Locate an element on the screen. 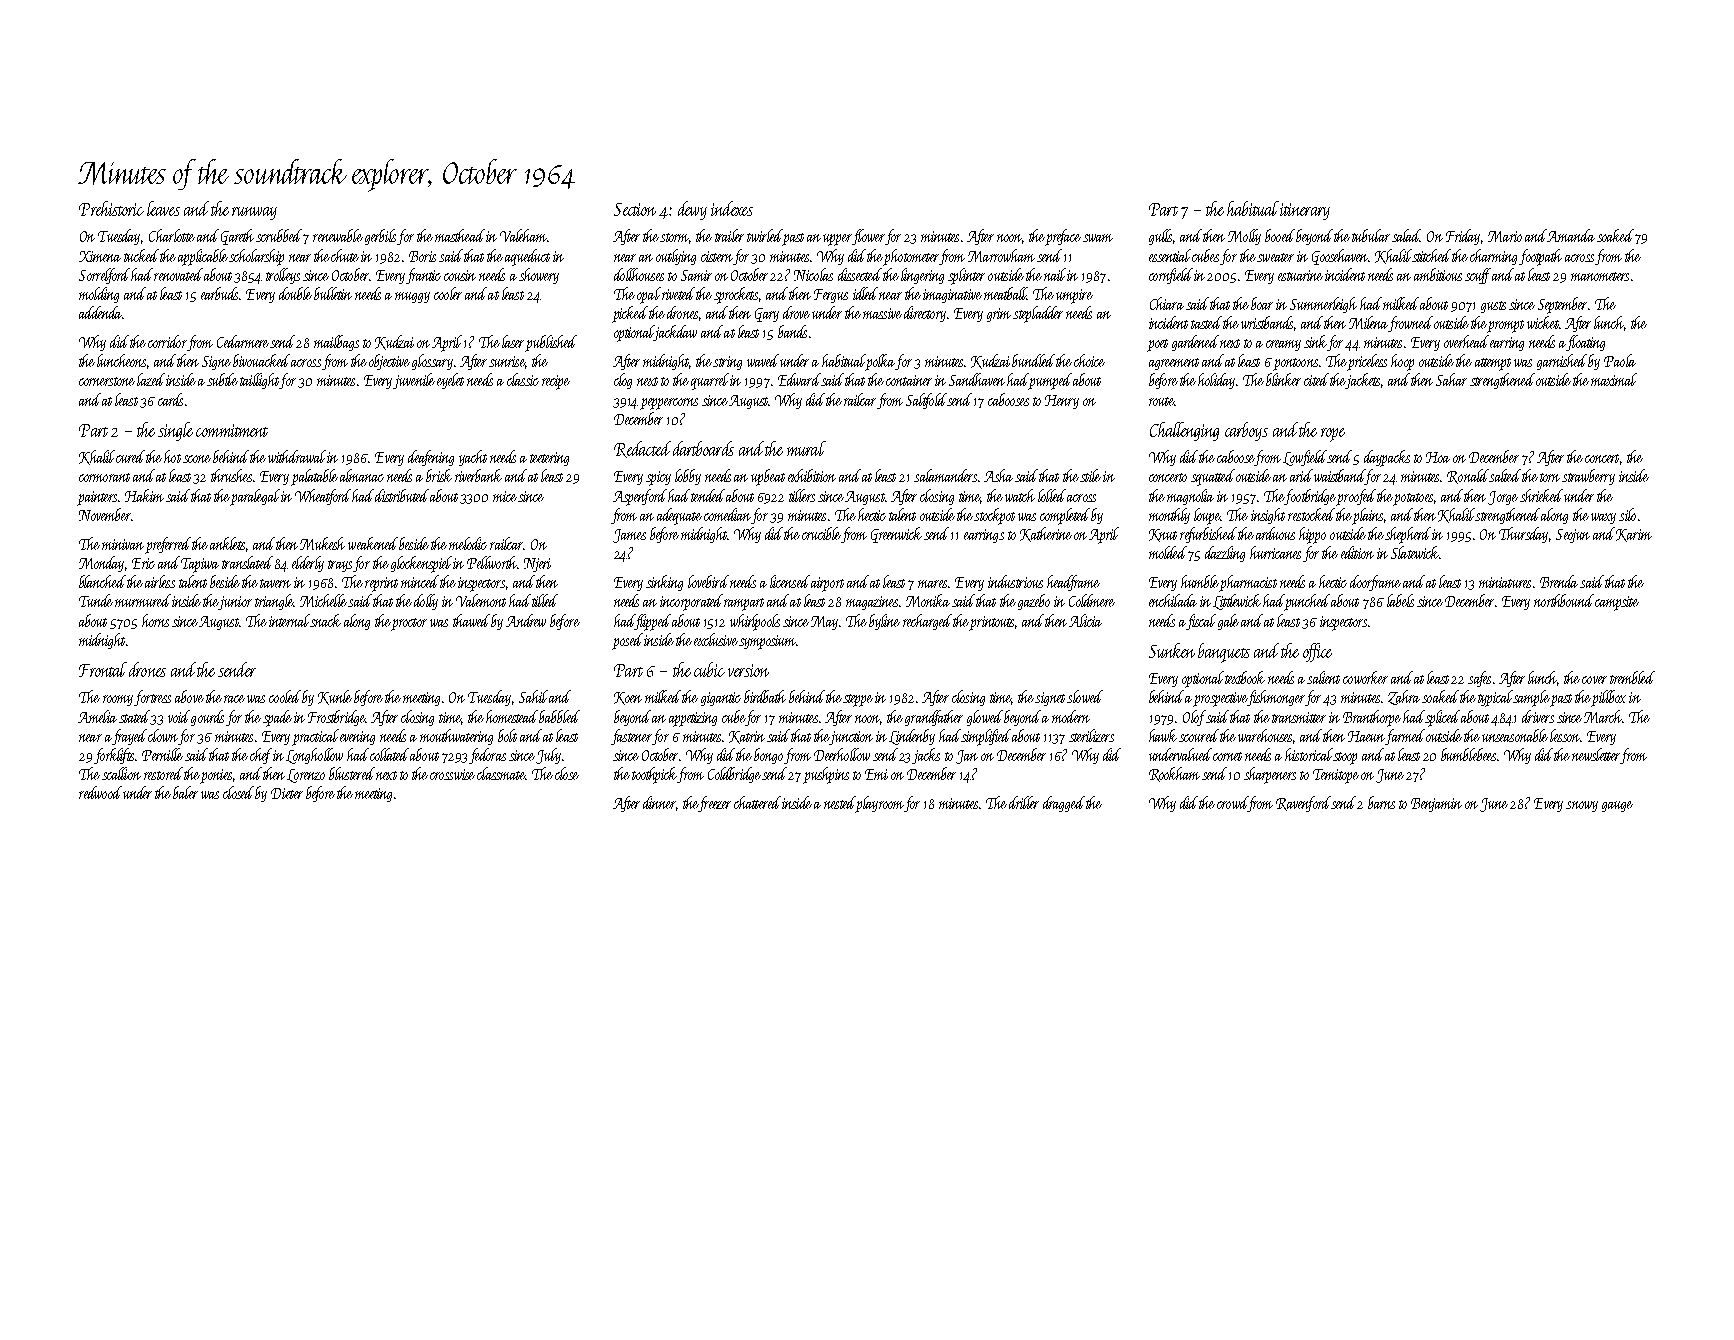 Image resolution: width=1734 pixels, height=1340 pixels. campsite is located at coordinates (1617, 603).
